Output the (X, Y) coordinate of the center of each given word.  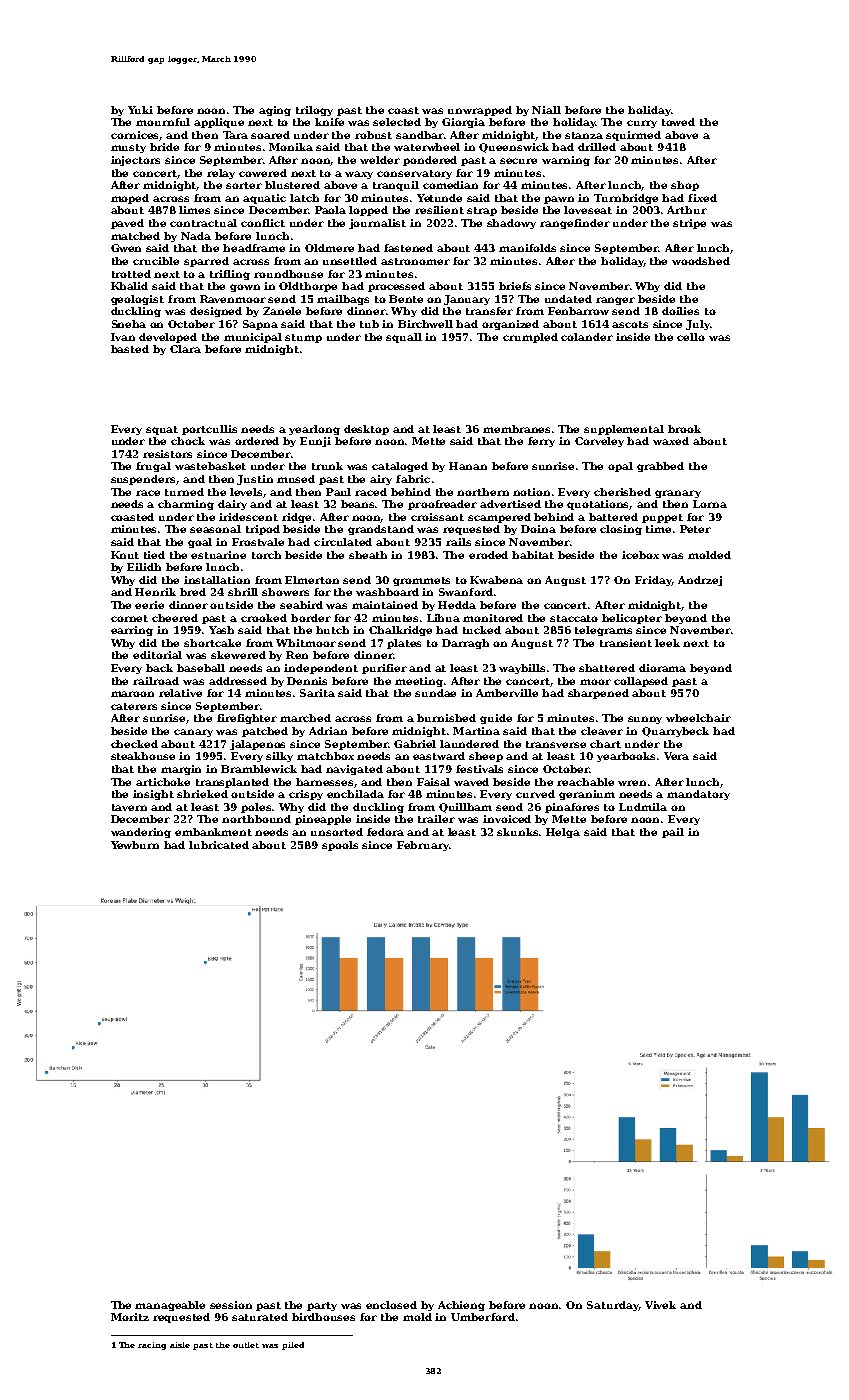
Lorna (710, 504)
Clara (185, 349)
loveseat (588, 210)
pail (673, 833)
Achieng (461, 1306)
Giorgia (463, 123)
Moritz (130, 1317)
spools (340, 846)
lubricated (219, 845)
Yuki (140, 110)
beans (358, 504)
